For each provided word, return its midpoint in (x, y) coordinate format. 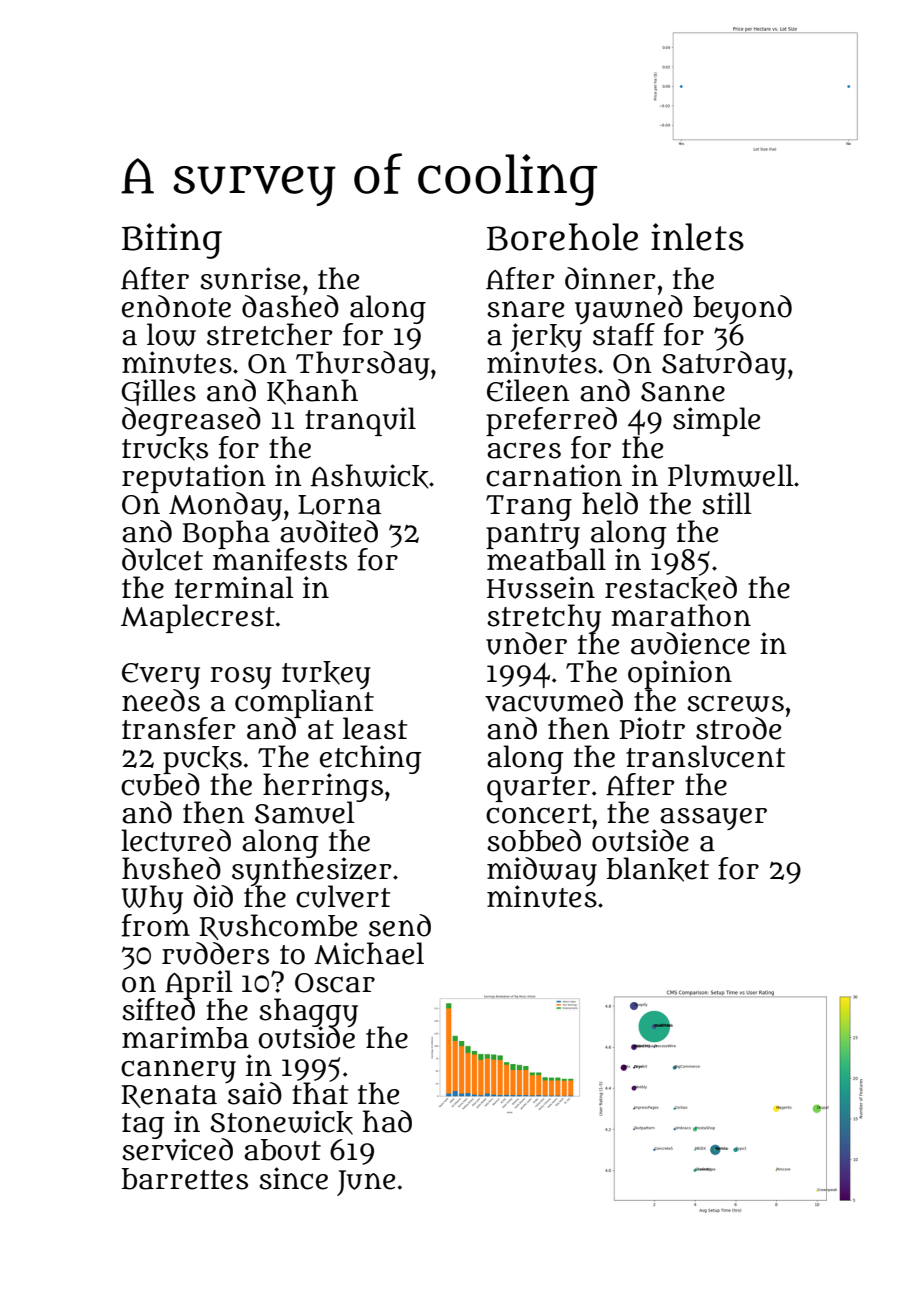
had (387, 1121)
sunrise (250, 278)
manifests (280, 559)
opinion (680, 674)
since (293, 1178)
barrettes (185, 1179)
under (526, 643)
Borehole (562, 237)
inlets (697, 237)
